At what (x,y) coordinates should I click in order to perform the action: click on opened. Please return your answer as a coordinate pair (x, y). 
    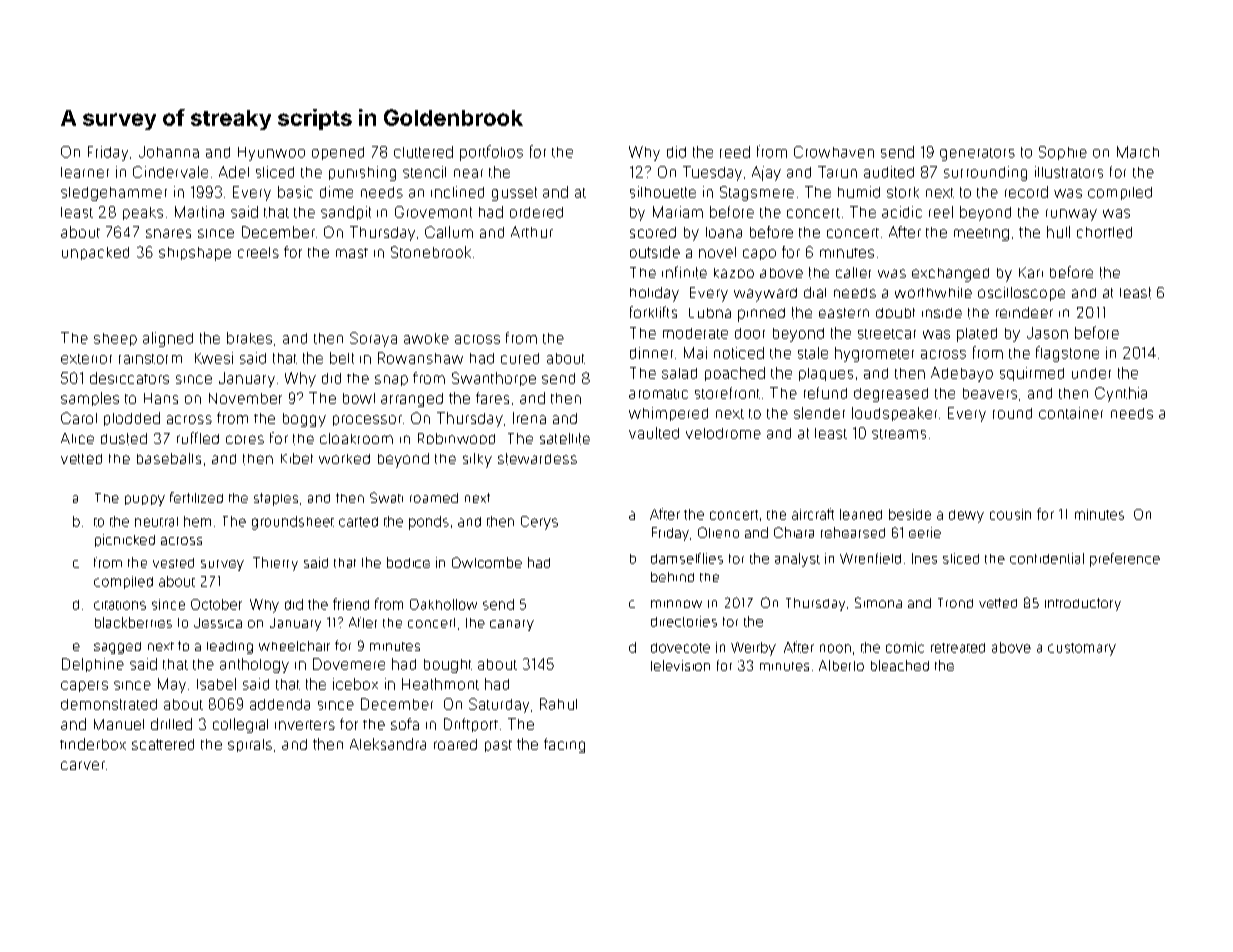
    Looking at the image, I should click on (338, 153).
